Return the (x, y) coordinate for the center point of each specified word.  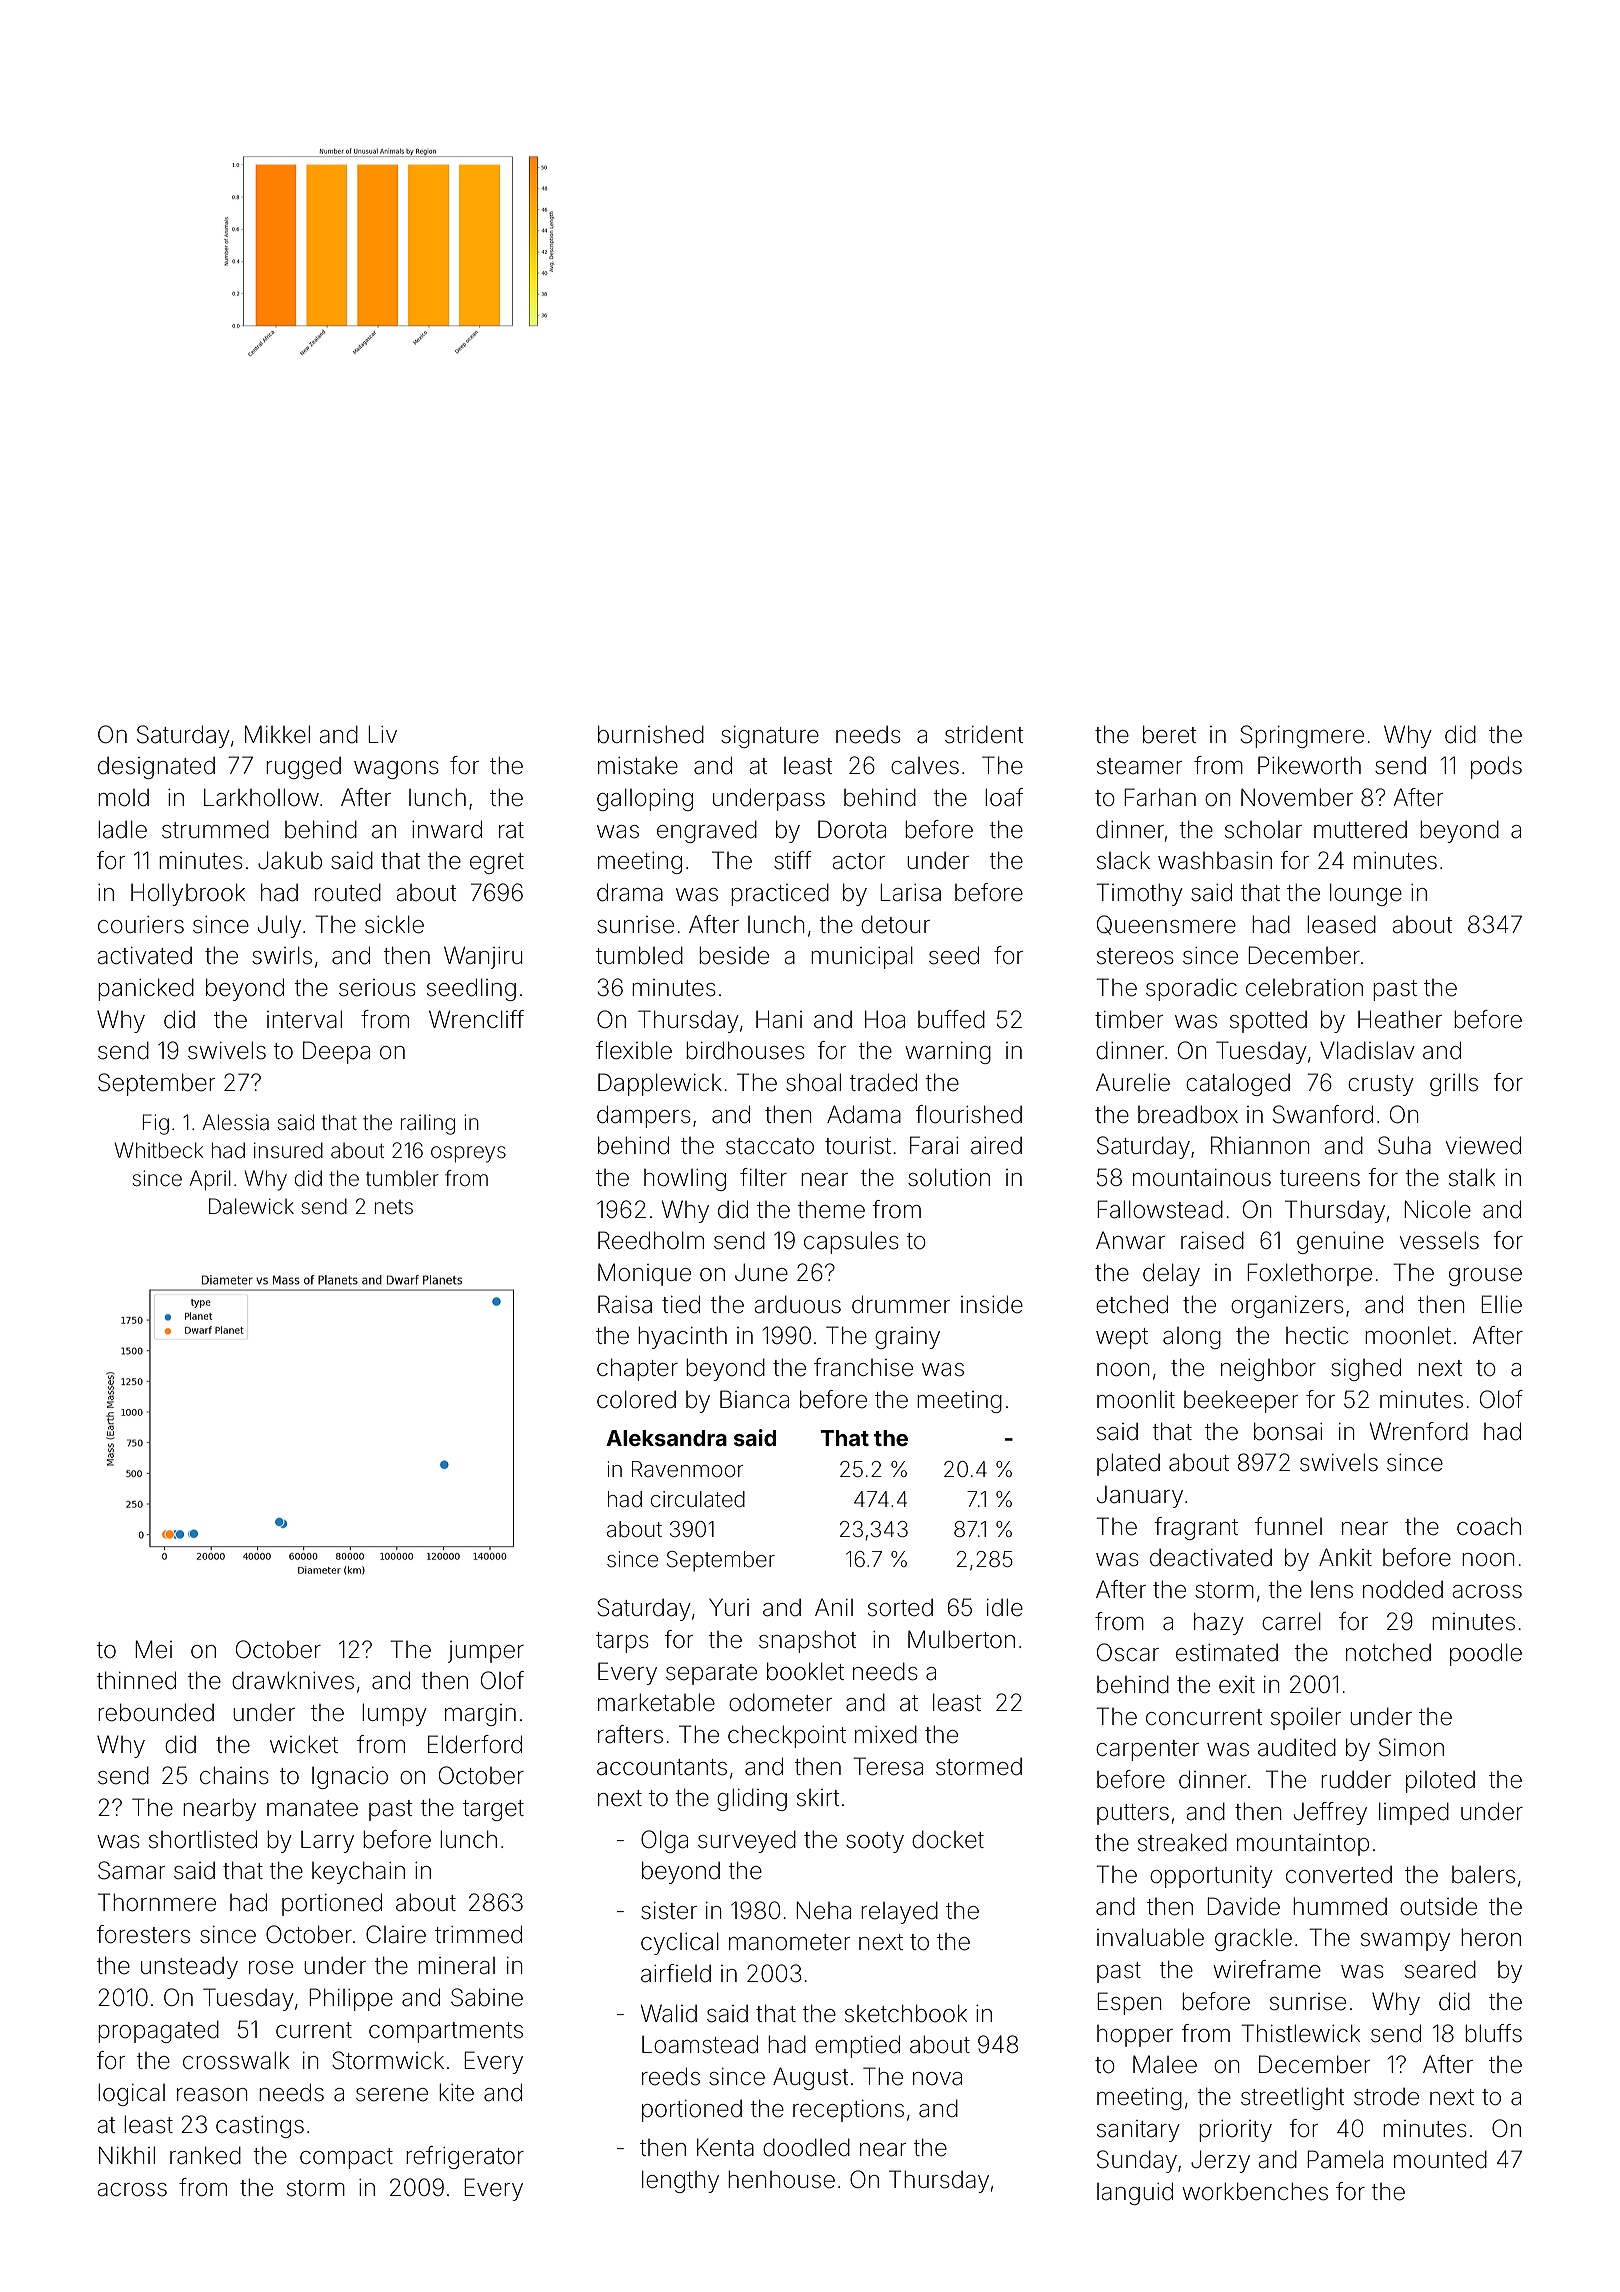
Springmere (1302, 736)
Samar (131, 1870)
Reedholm (651, 1240)
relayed (899, 1912)
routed (348, 892)
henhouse (781, 2179)
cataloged (1238, 1084)
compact (346, 2158)
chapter (637, 1369)
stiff (792, 860)
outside (1438, 1907)
